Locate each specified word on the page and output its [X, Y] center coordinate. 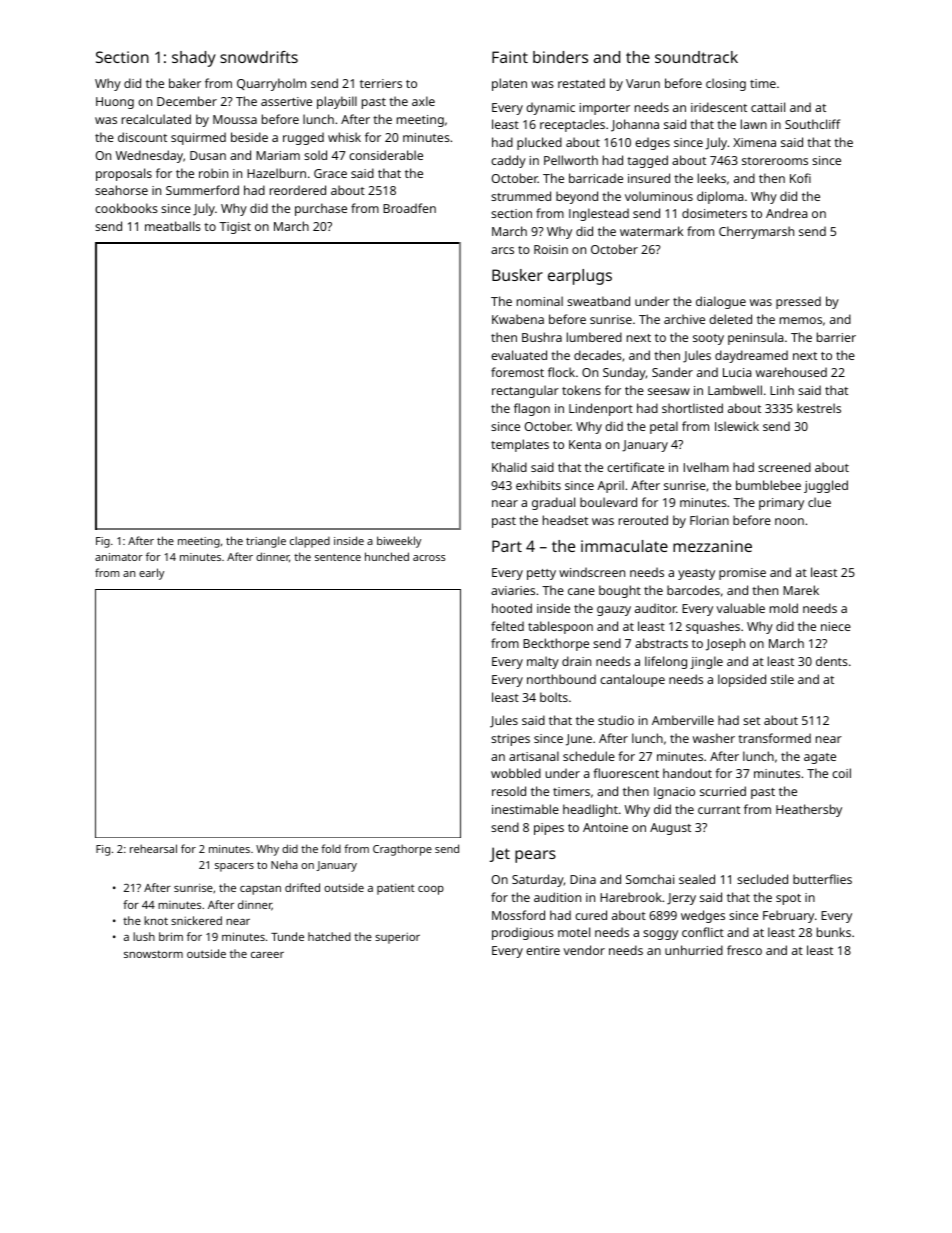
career [267, 955]
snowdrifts [259, 57]
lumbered [594, 337]
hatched [329, 936]
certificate [635, 467]
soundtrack [696, 57]
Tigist [235, 228]
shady [194, 59]
